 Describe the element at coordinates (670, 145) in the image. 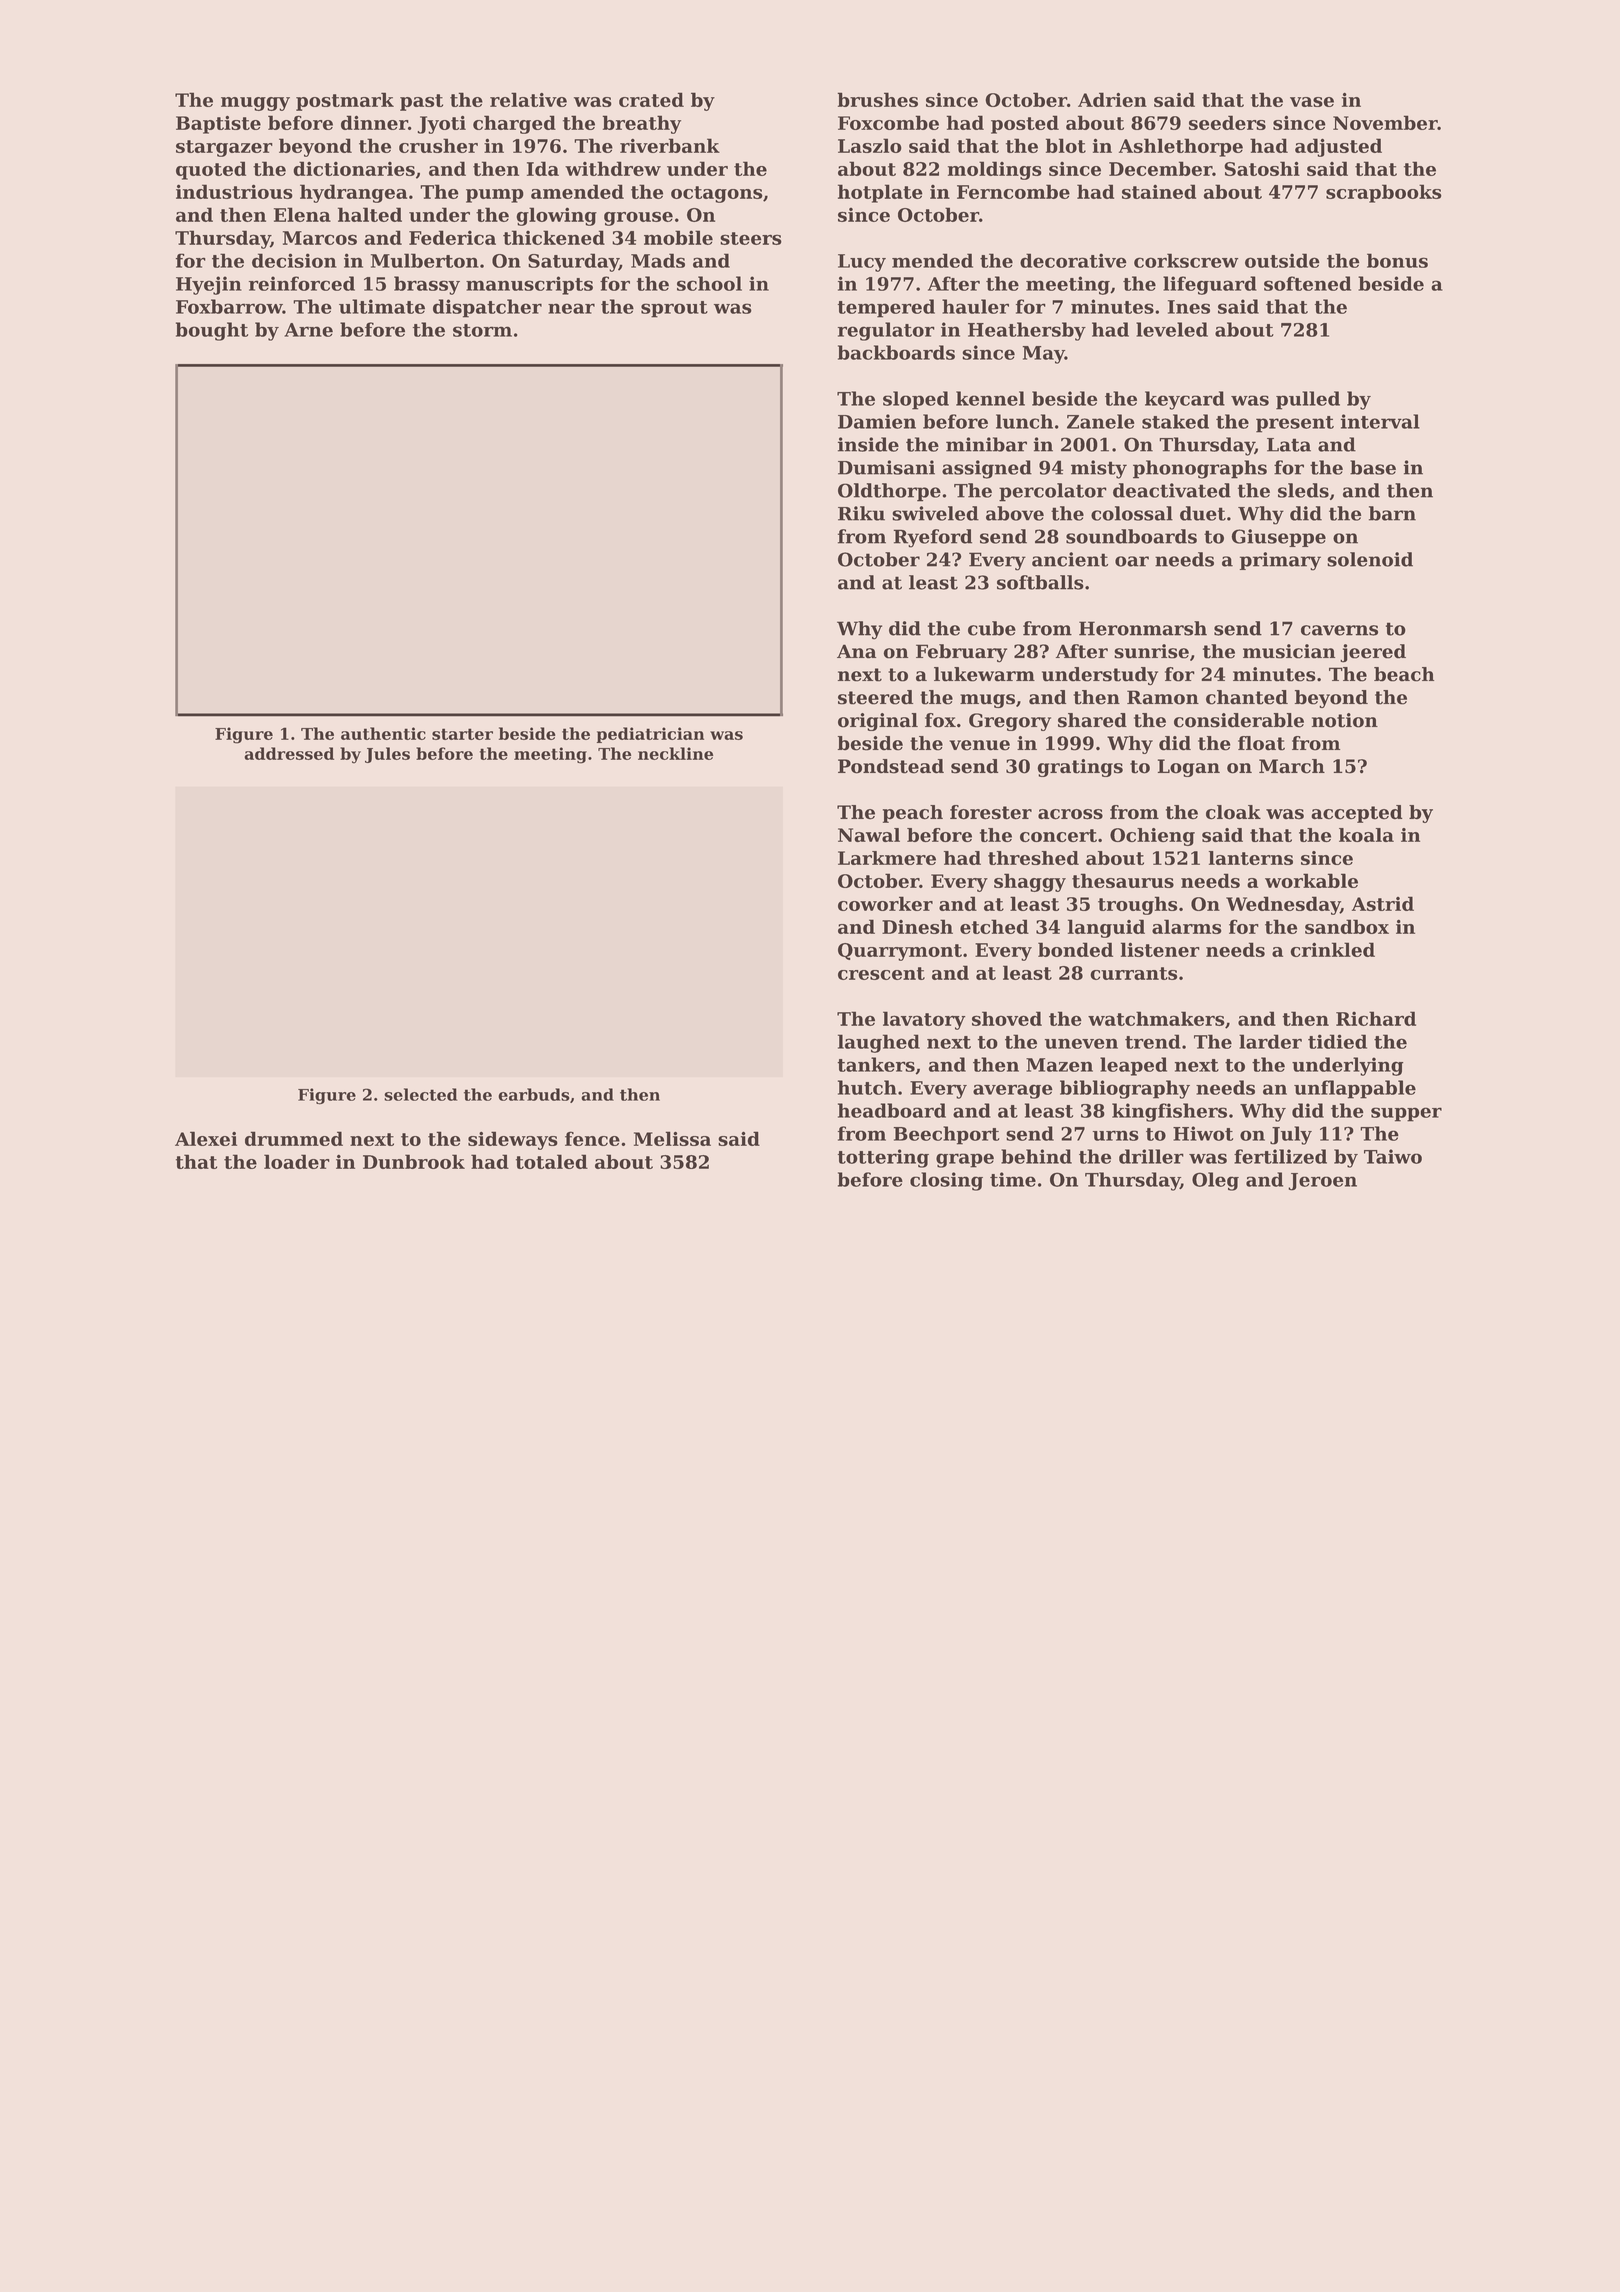

I see `riverbank` at that location.
